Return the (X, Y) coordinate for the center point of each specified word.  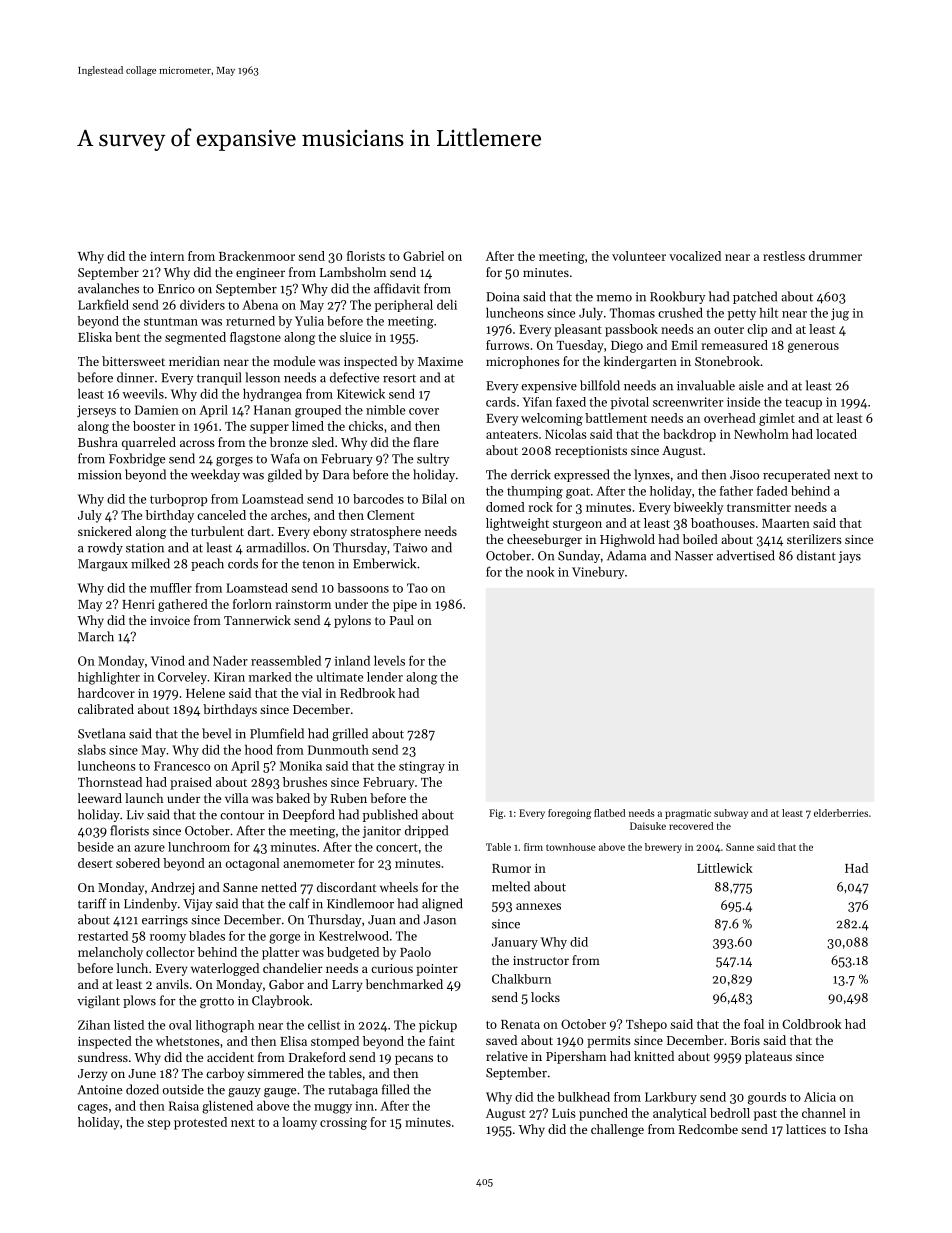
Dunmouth (338, 750)
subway (731, 814)
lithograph (225, 1026)
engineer (260, 274)
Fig (496, 814)
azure (149, 848)
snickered (105, 531)
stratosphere (385, 532)
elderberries (841, 813)
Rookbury (677, 297)
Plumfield (277, 733)
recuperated (796, 475)
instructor (541, 960)
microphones (523, 362)
